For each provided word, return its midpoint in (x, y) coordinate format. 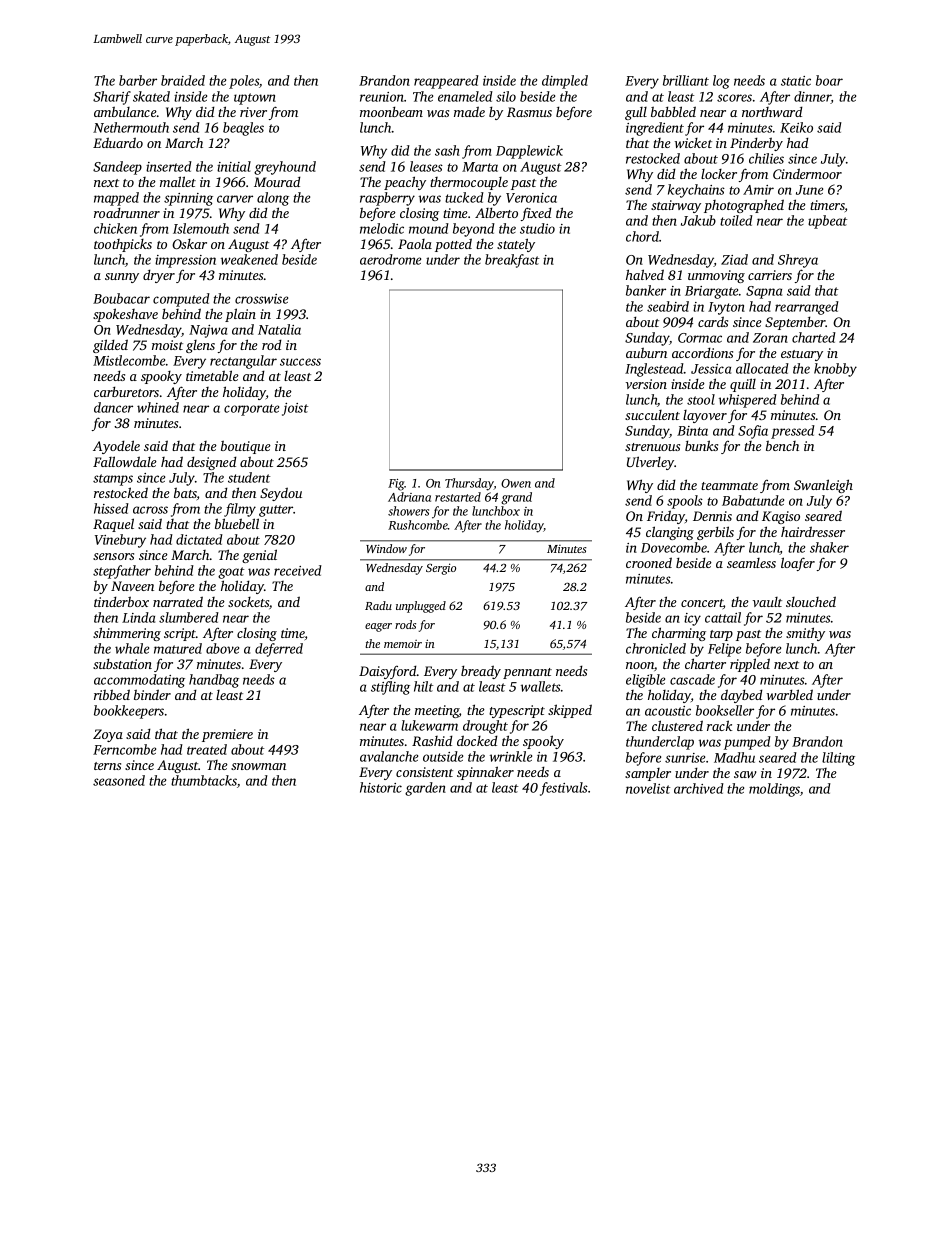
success (300, 362)
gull (636, 113)
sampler (648, 774)
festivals (564, 789)
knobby (835, 370)
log (721, 82)
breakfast (512, 261)
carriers (770, 275)
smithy (805, 634)
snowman (258, 766)
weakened (249, 259)
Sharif (112, 98)
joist (295, 409)
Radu (378, 605)
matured (178, 648)
